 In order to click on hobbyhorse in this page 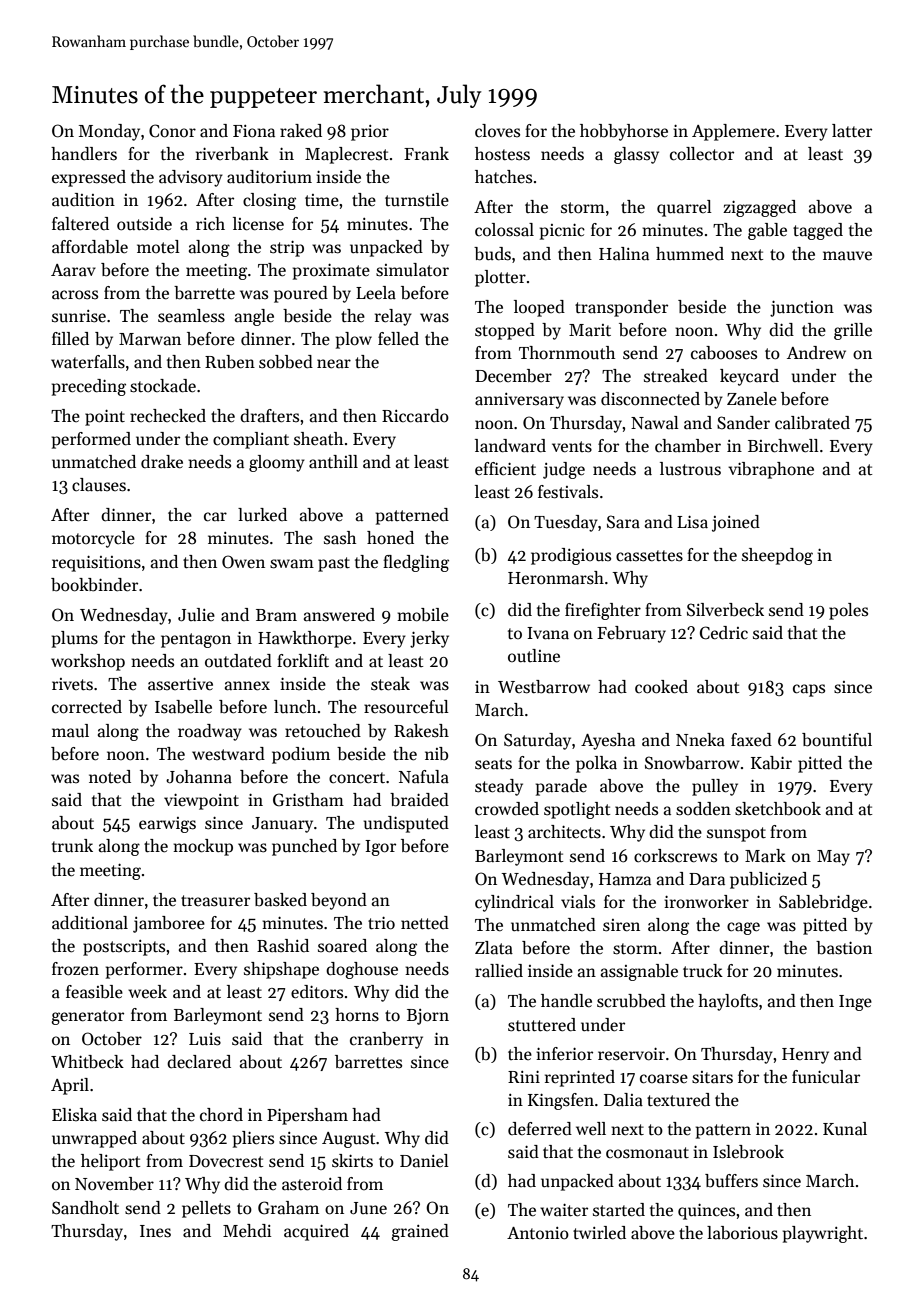, I will do `click(624, 132)`.
